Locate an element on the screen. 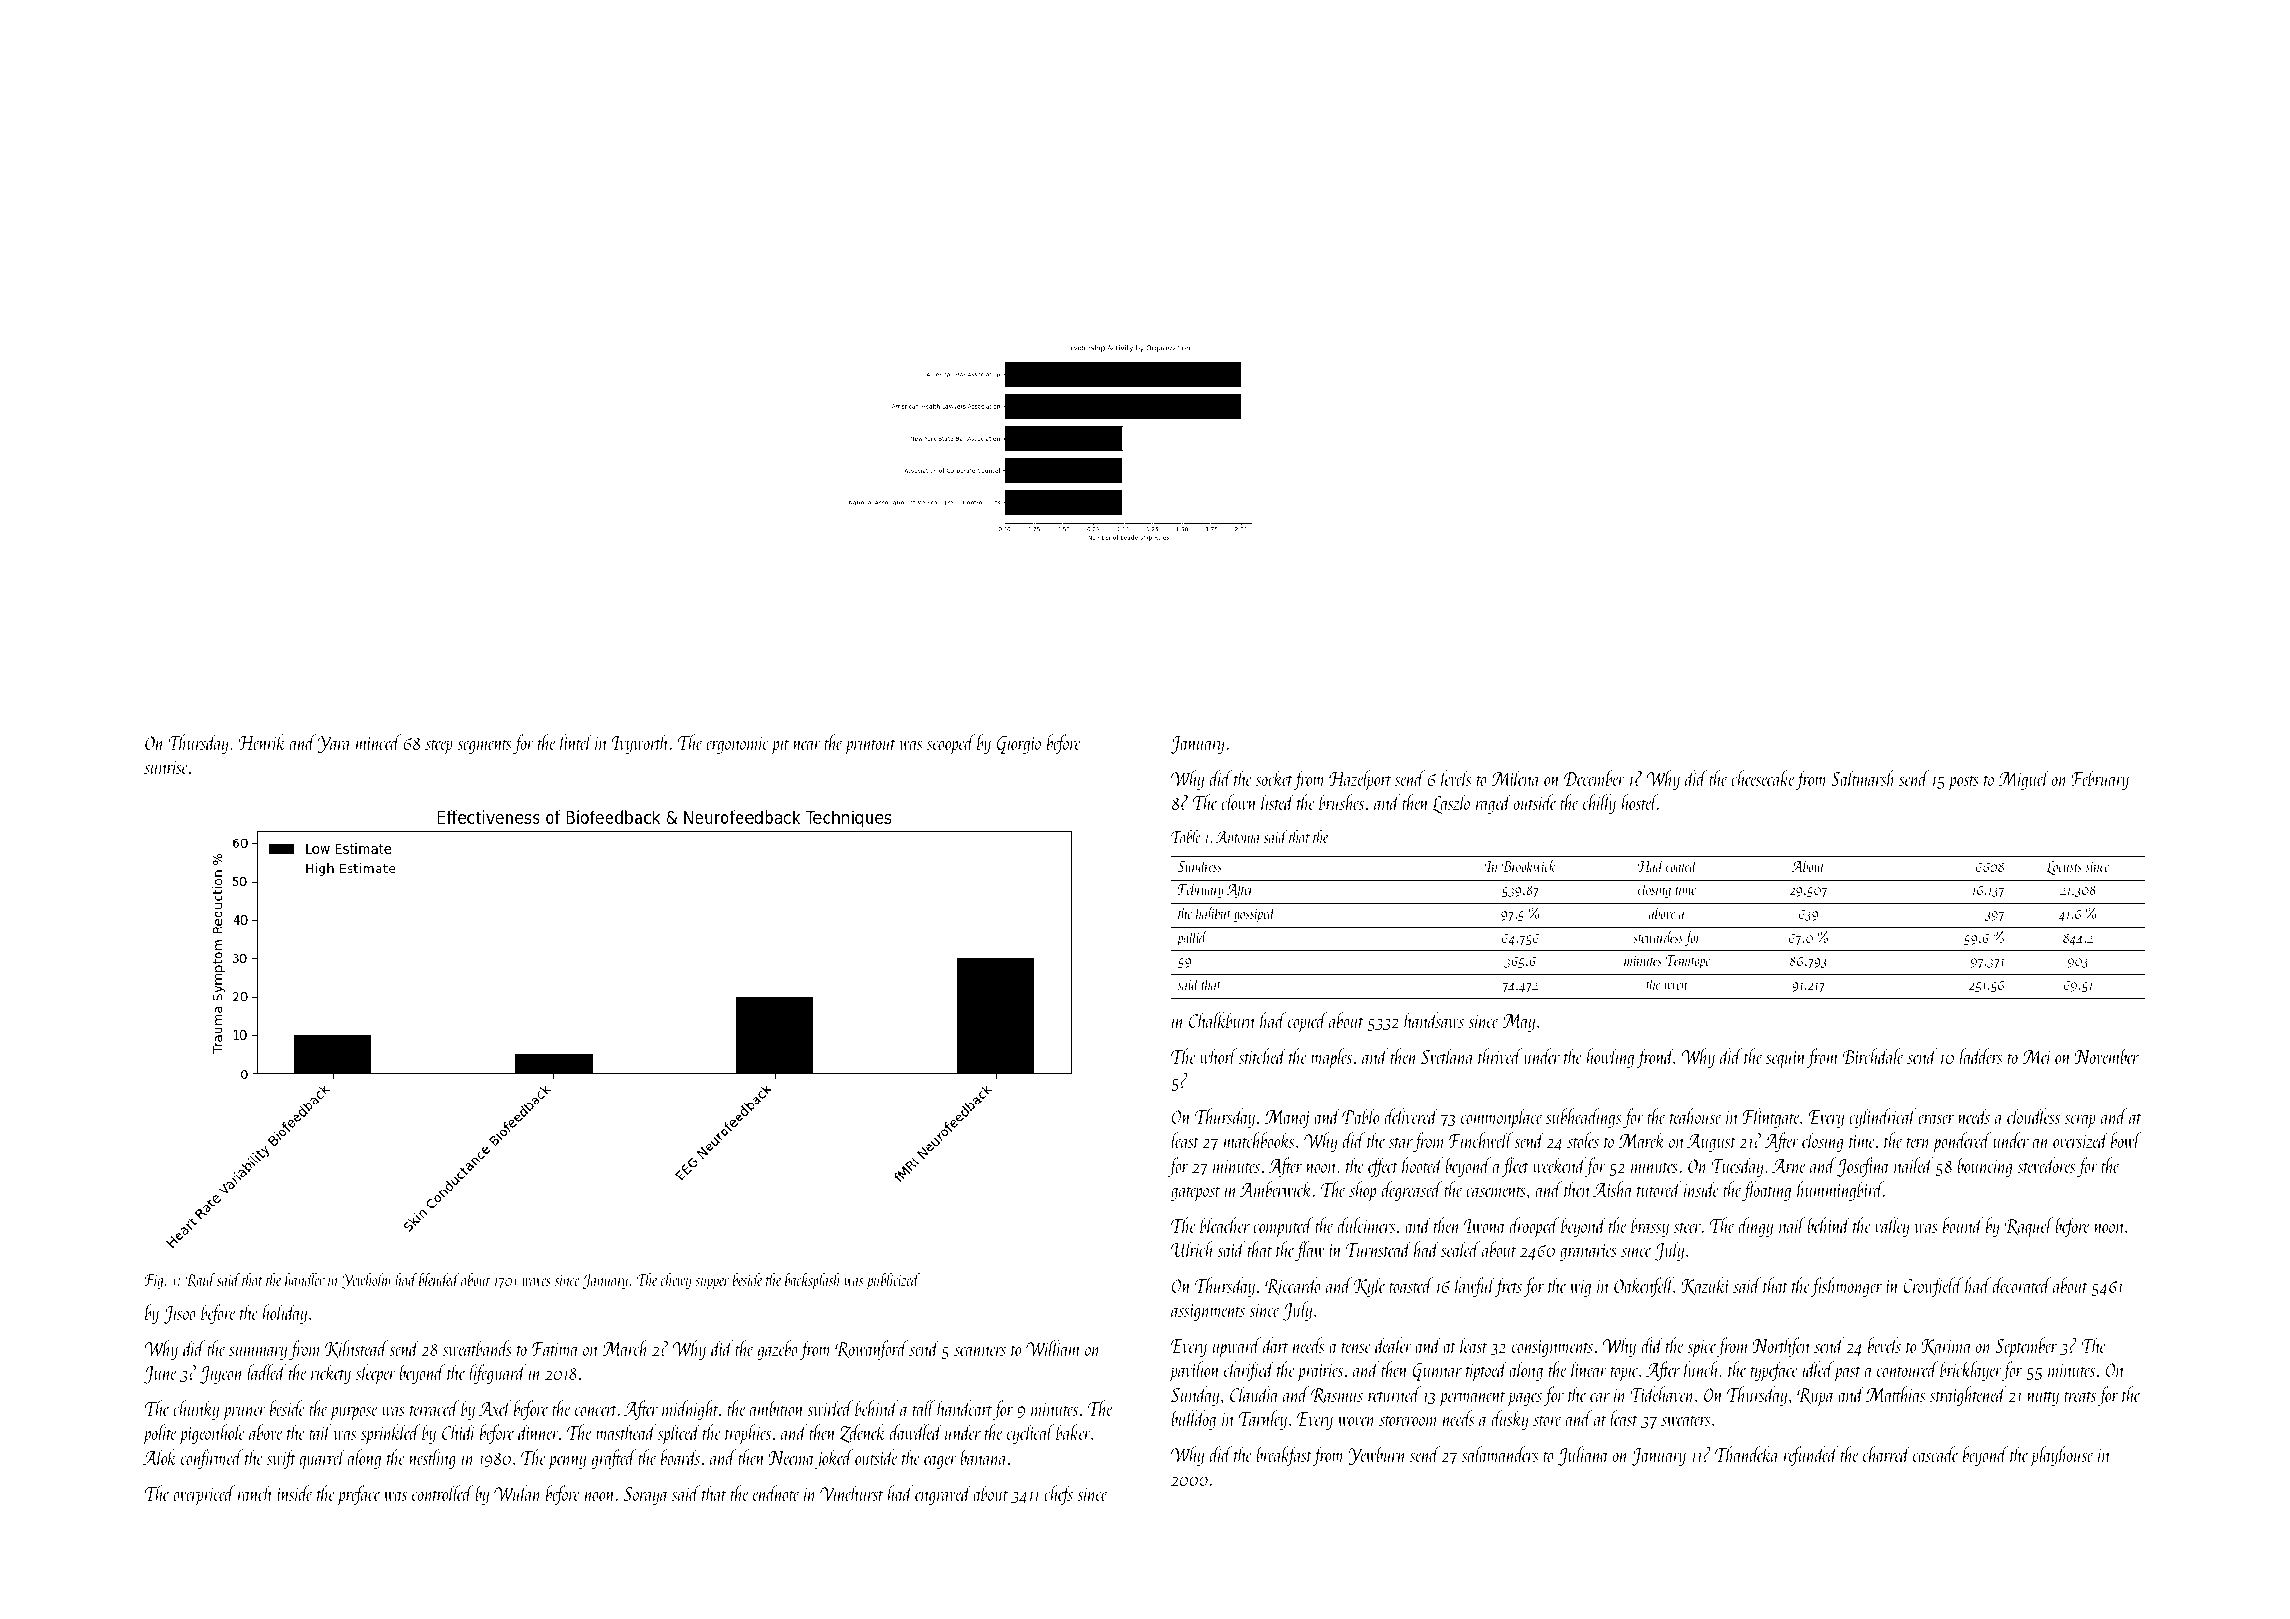 The image size is (2290, 1619). Manoj is located at coordinates (1287, 1119).
